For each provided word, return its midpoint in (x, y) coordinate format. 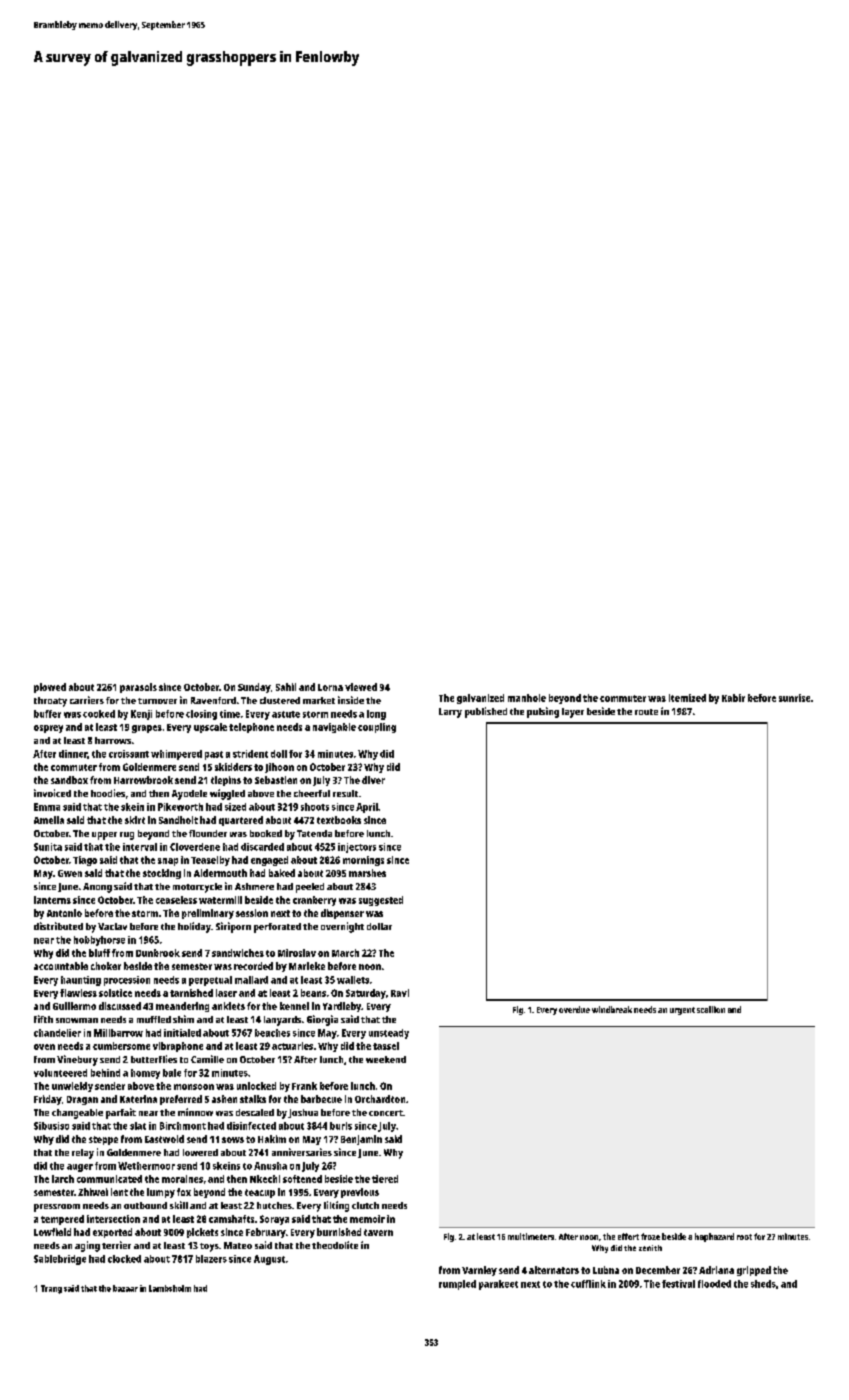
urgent (682, 1011)
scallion (711, 1009)
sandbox (69, 780)
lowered (200, 1152)
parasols (138, 688)
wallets (353, 980)
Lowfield (52, 1232)
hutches (274, 1205)
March (345, 953)
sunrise (794, 698)
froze (650, 1236)
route (646, 712)
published (486, 712)
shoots (315, 807)
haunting (81, 981)
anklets (228, 1006)
